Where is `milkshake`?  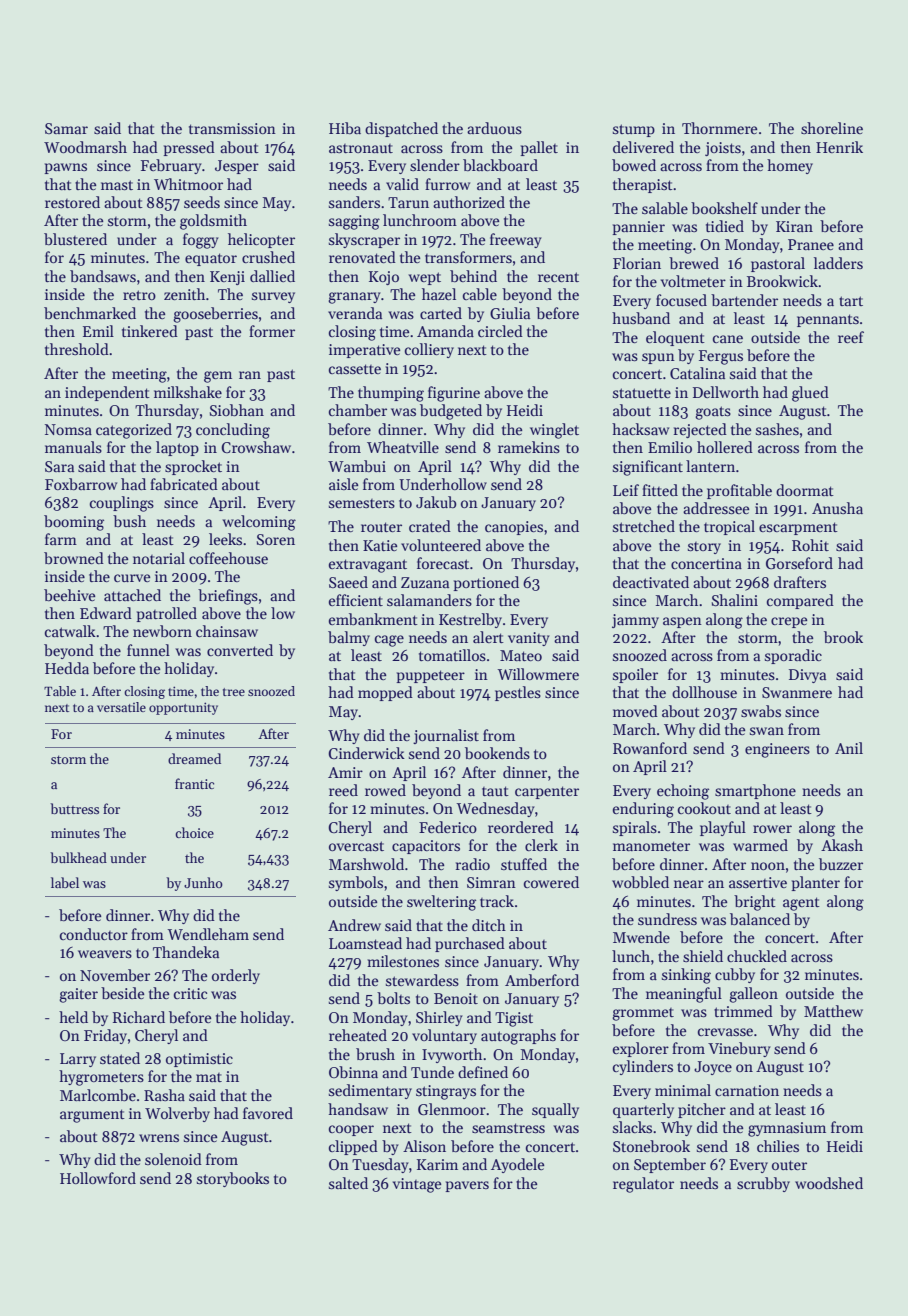 milkshake is located at coordinates (188, 392).
